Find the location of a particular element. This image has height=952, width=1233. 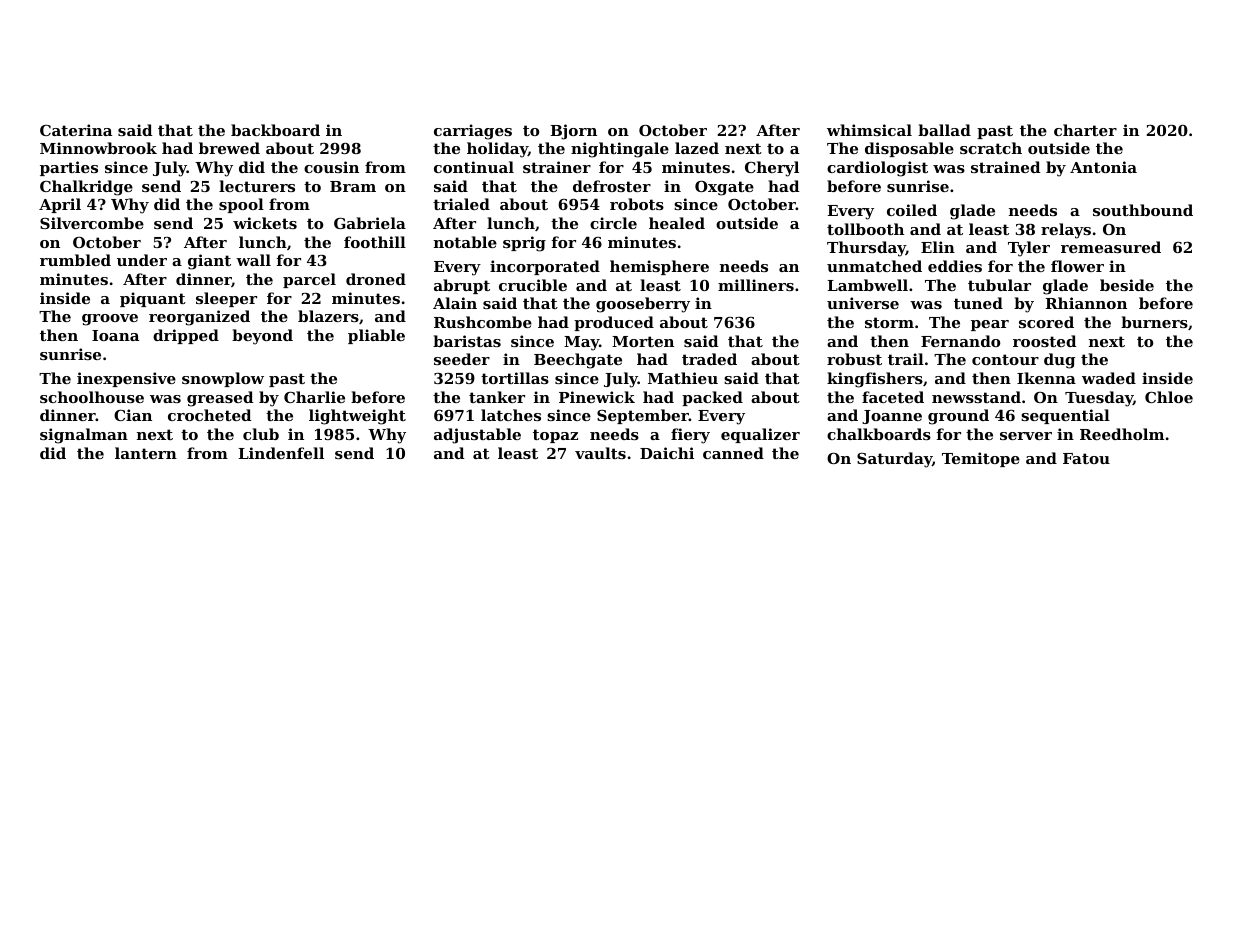

beside is located at coordinates (1127, 285).
